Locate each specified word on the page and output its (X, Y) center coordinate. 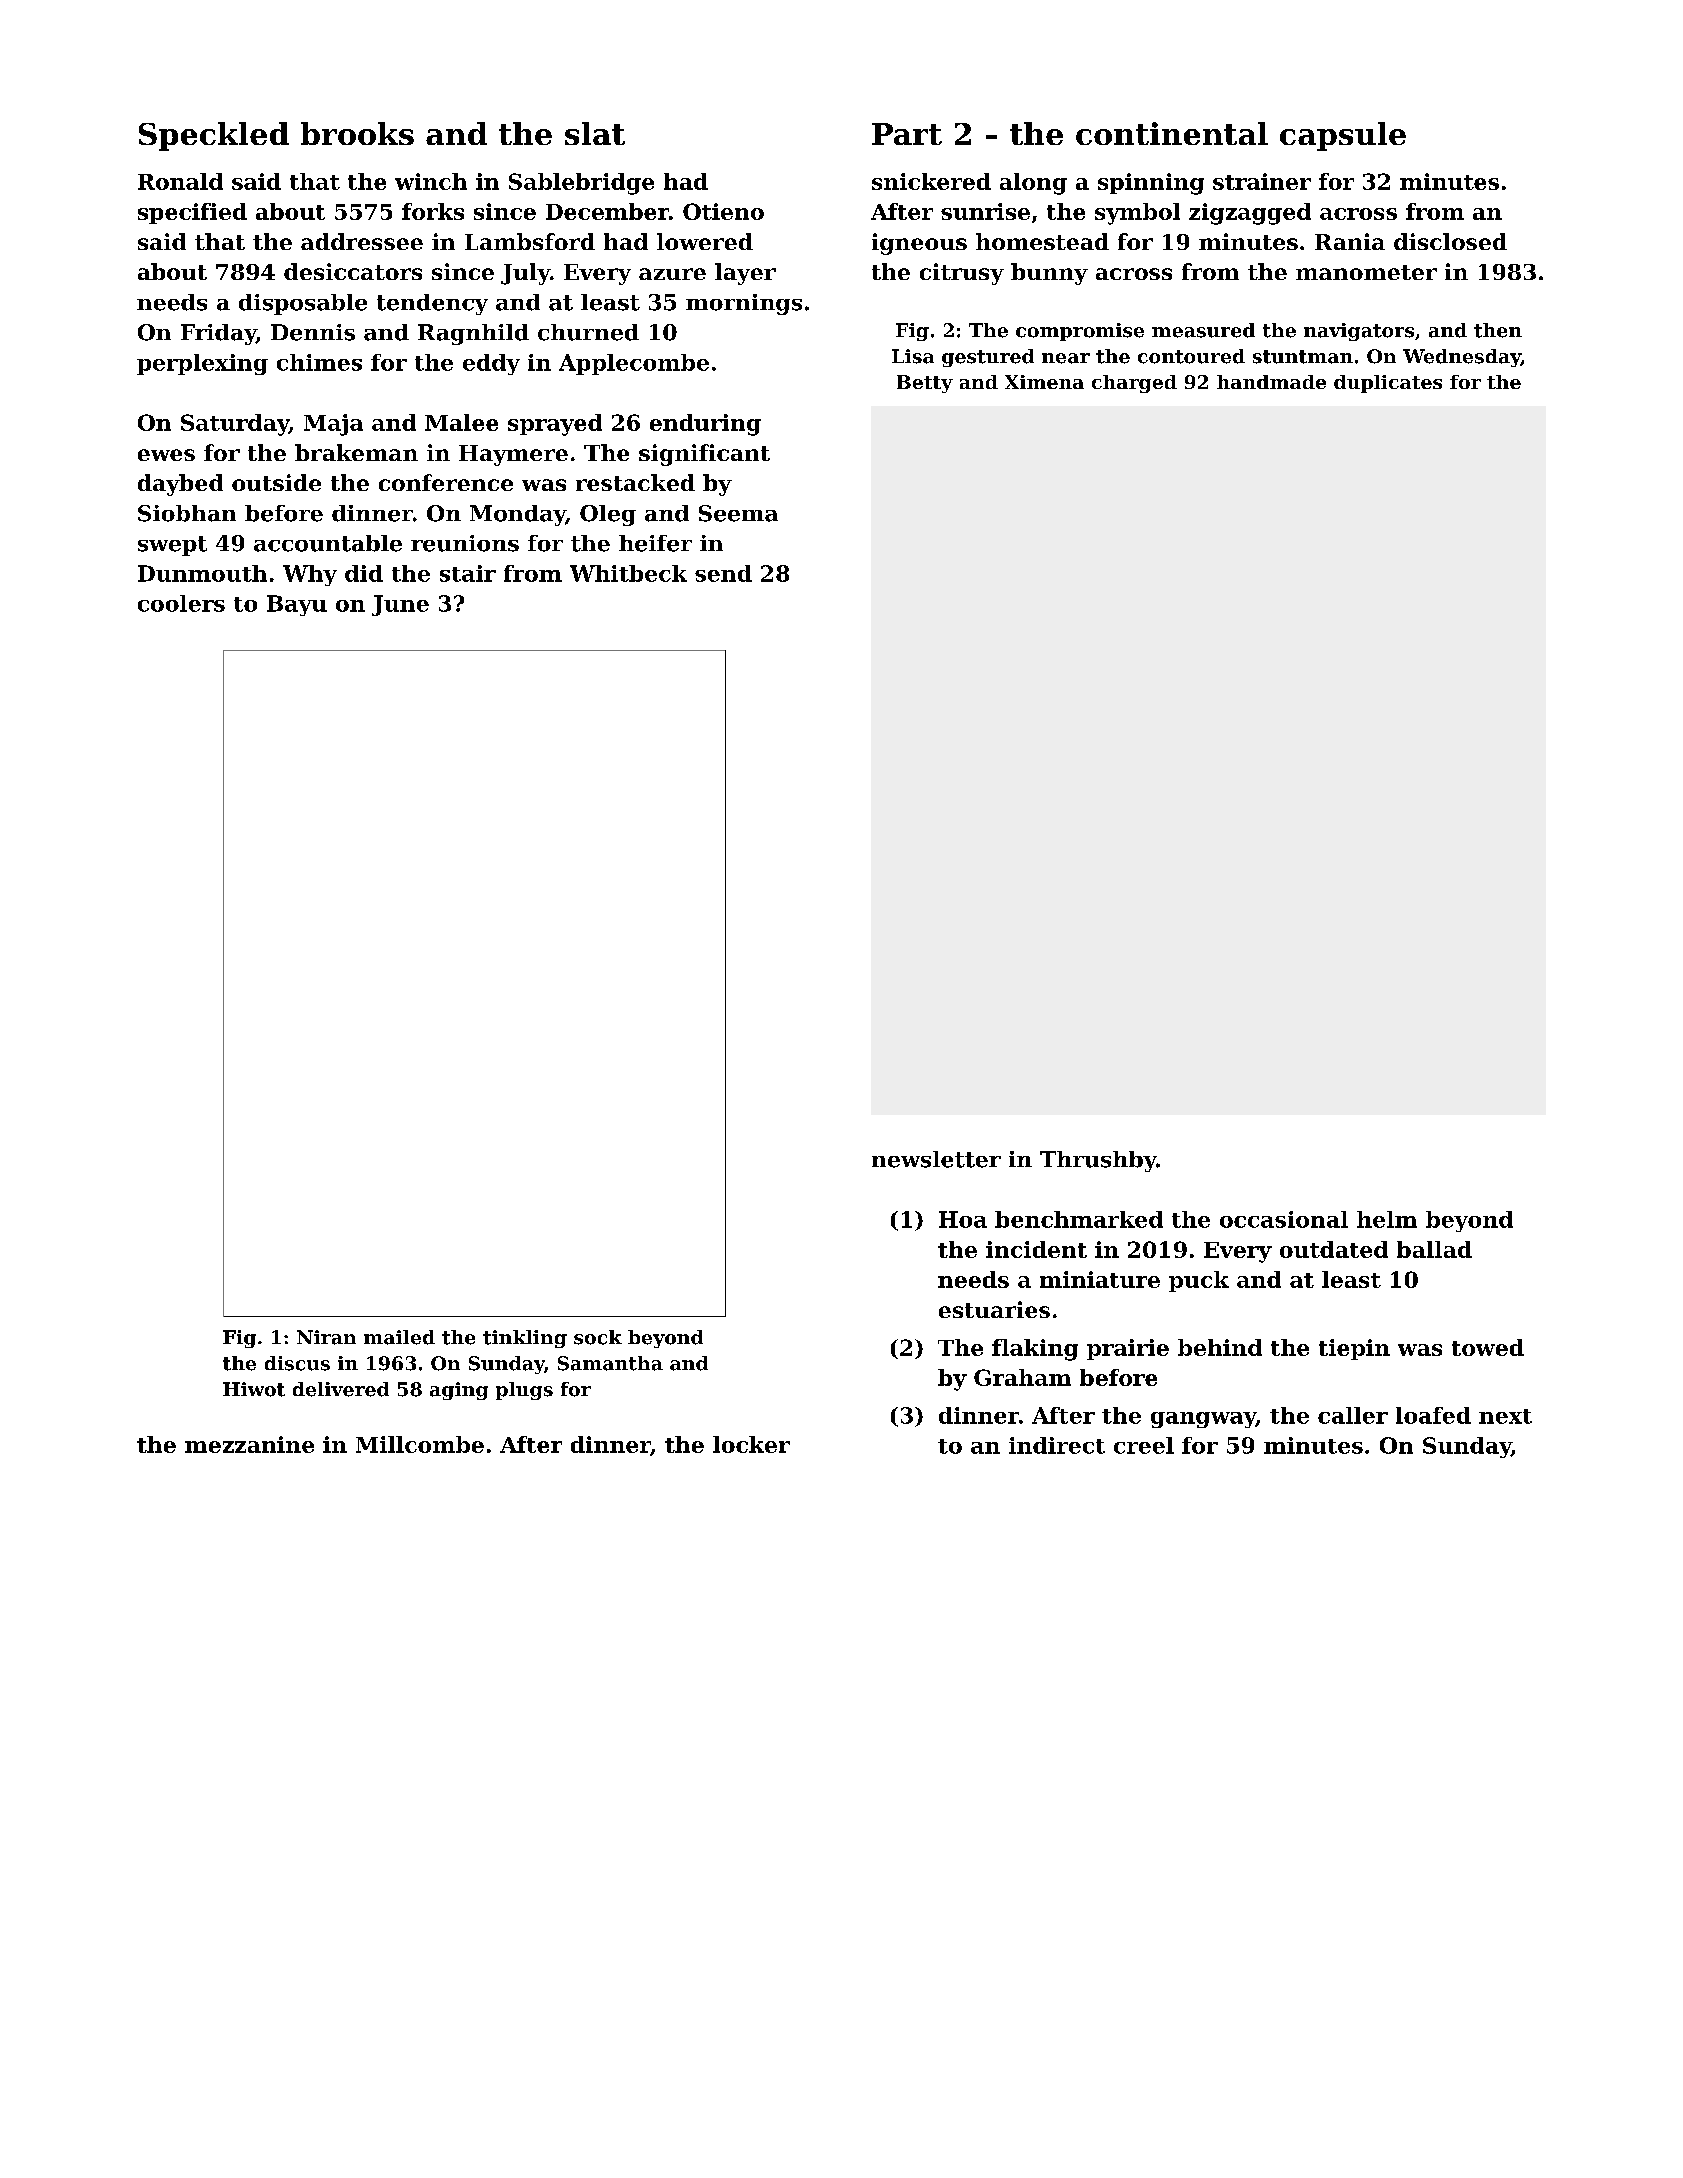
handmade (1271, 382)
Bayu (297, 605)
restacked (635, 482)
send (723, 573)
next (1505, 1416)
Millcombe (420, 1444)
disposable (303, 304)
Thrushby (1098, 1161)
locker (751, 1444)
